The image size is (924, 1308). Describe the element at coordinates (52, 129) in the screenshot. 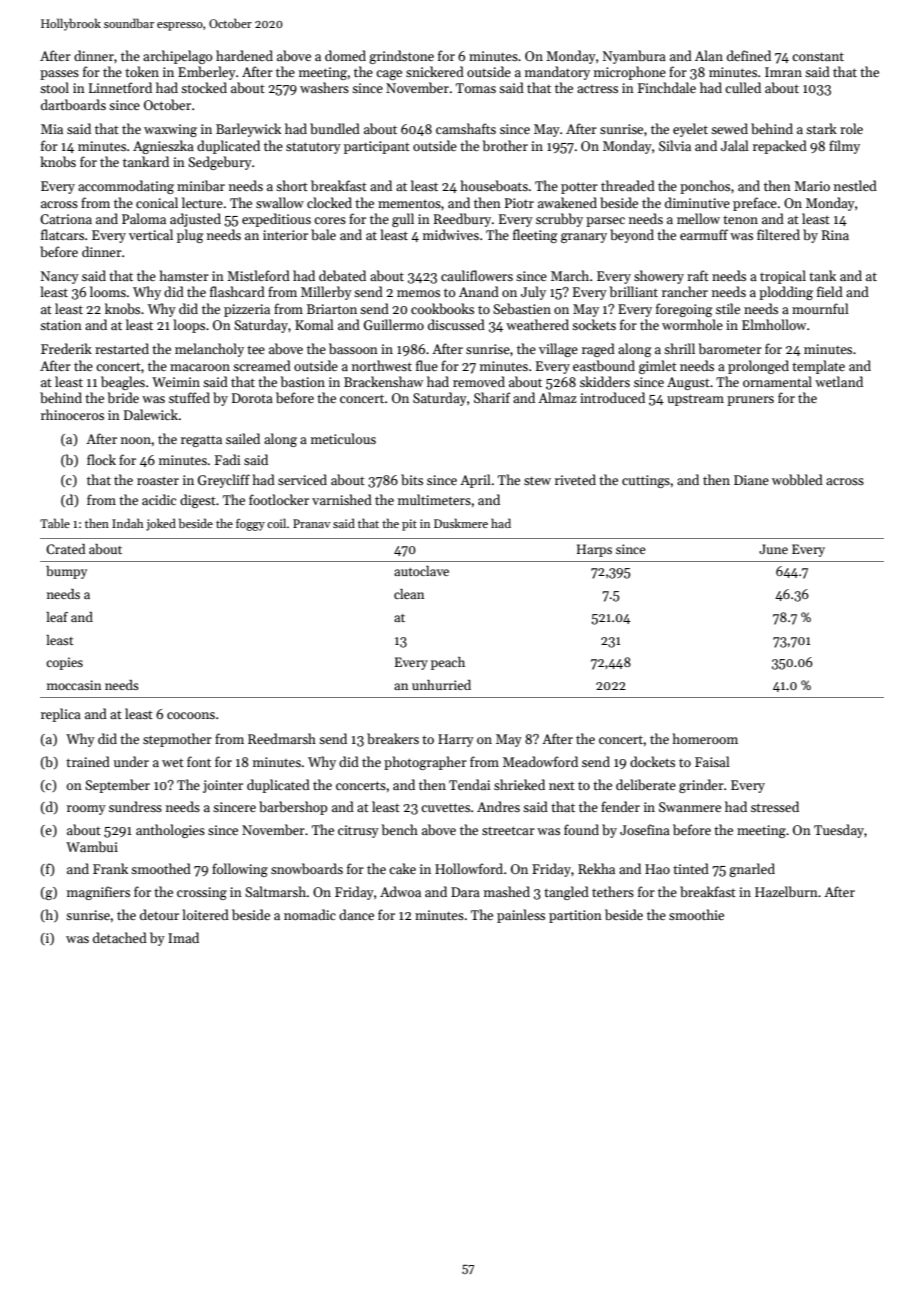

I see `Mia` at that location.
